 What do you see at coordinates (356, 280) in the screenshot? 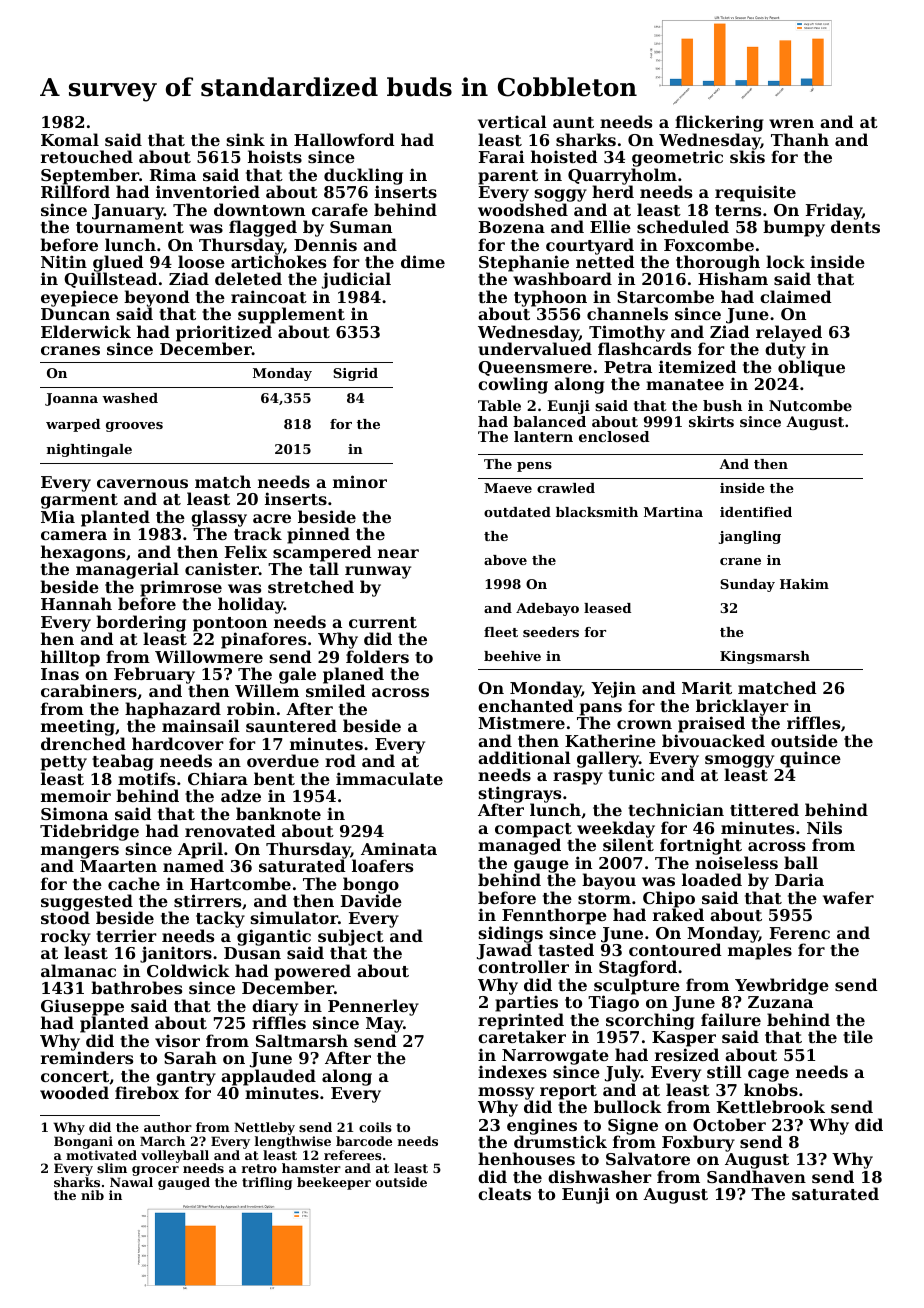
I see `judicial` at bounding box center [356, 280].
